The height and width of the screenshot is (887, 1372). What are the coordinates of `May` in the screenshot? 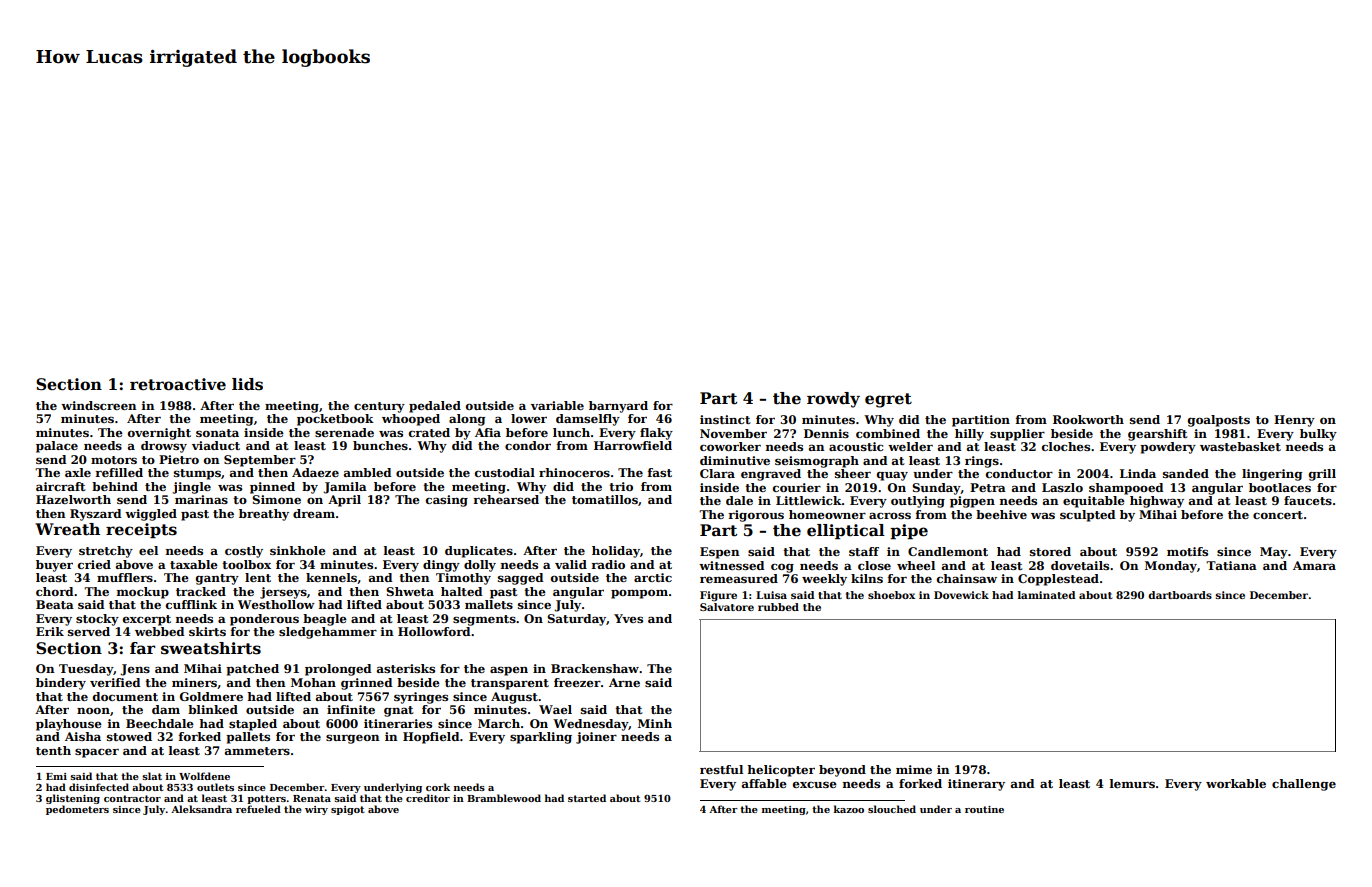 It's located at (1274, 553).
